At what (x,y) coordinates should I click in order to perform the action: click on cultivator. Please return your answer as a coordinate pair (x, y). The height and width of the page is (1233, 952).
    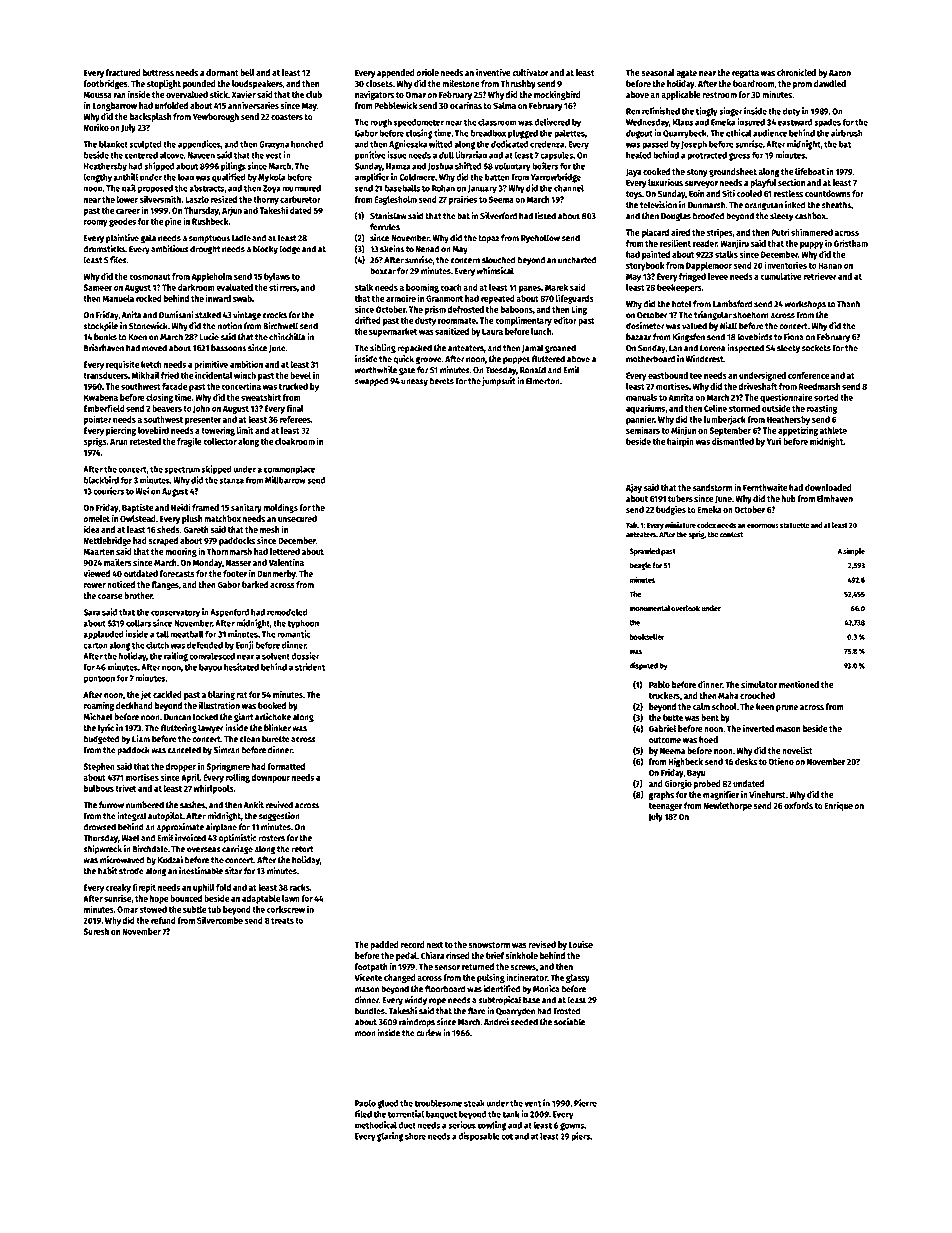
    Looking at the image, I should click on (530, 72).
